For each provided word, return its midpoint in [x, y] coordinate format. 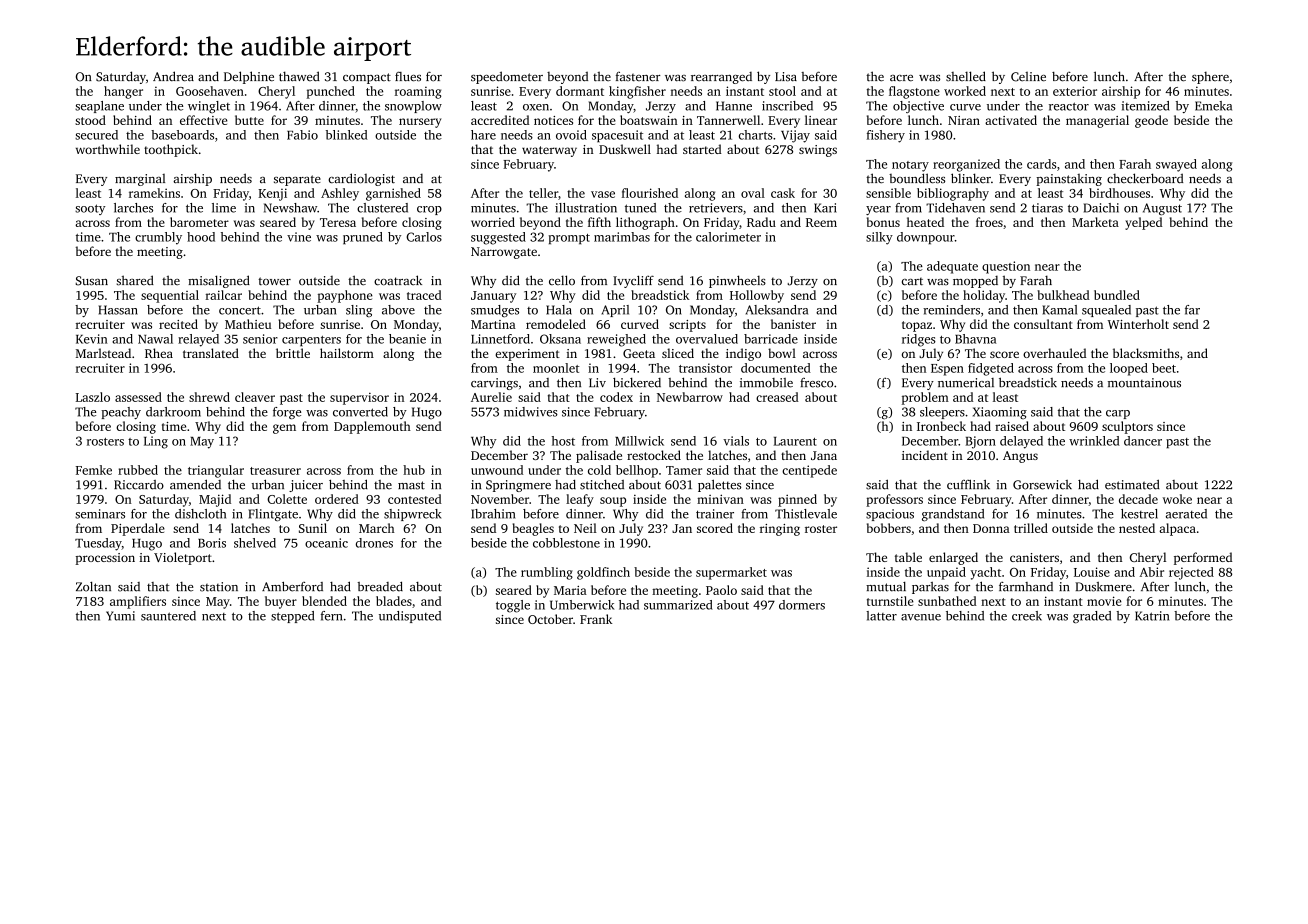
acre [901, 78]
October [550, 619]
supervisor [359, 399]
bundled [1117, 295]
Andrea [173, 76]
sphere [1210, 77]
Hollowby [757, 296]
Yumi [120, 616]
